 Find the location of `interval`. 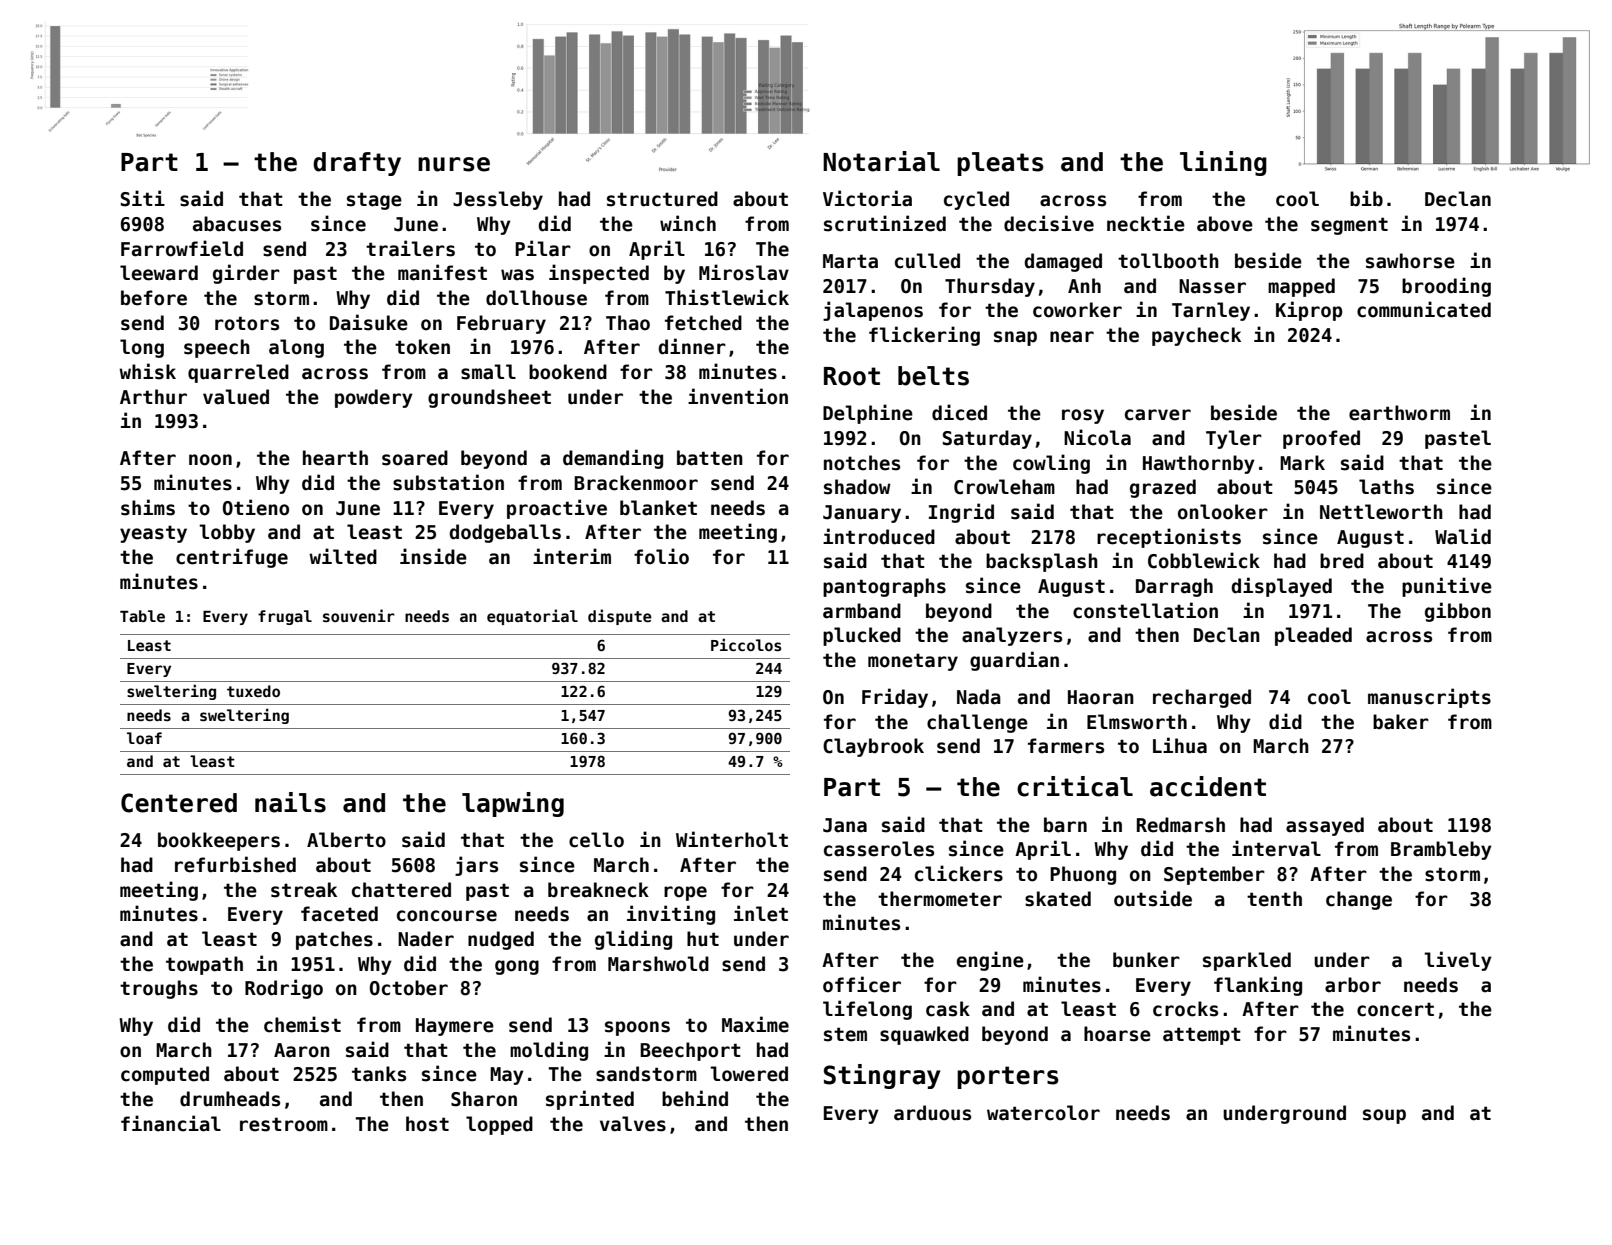

interval is located at coordinates (1276, 848).
